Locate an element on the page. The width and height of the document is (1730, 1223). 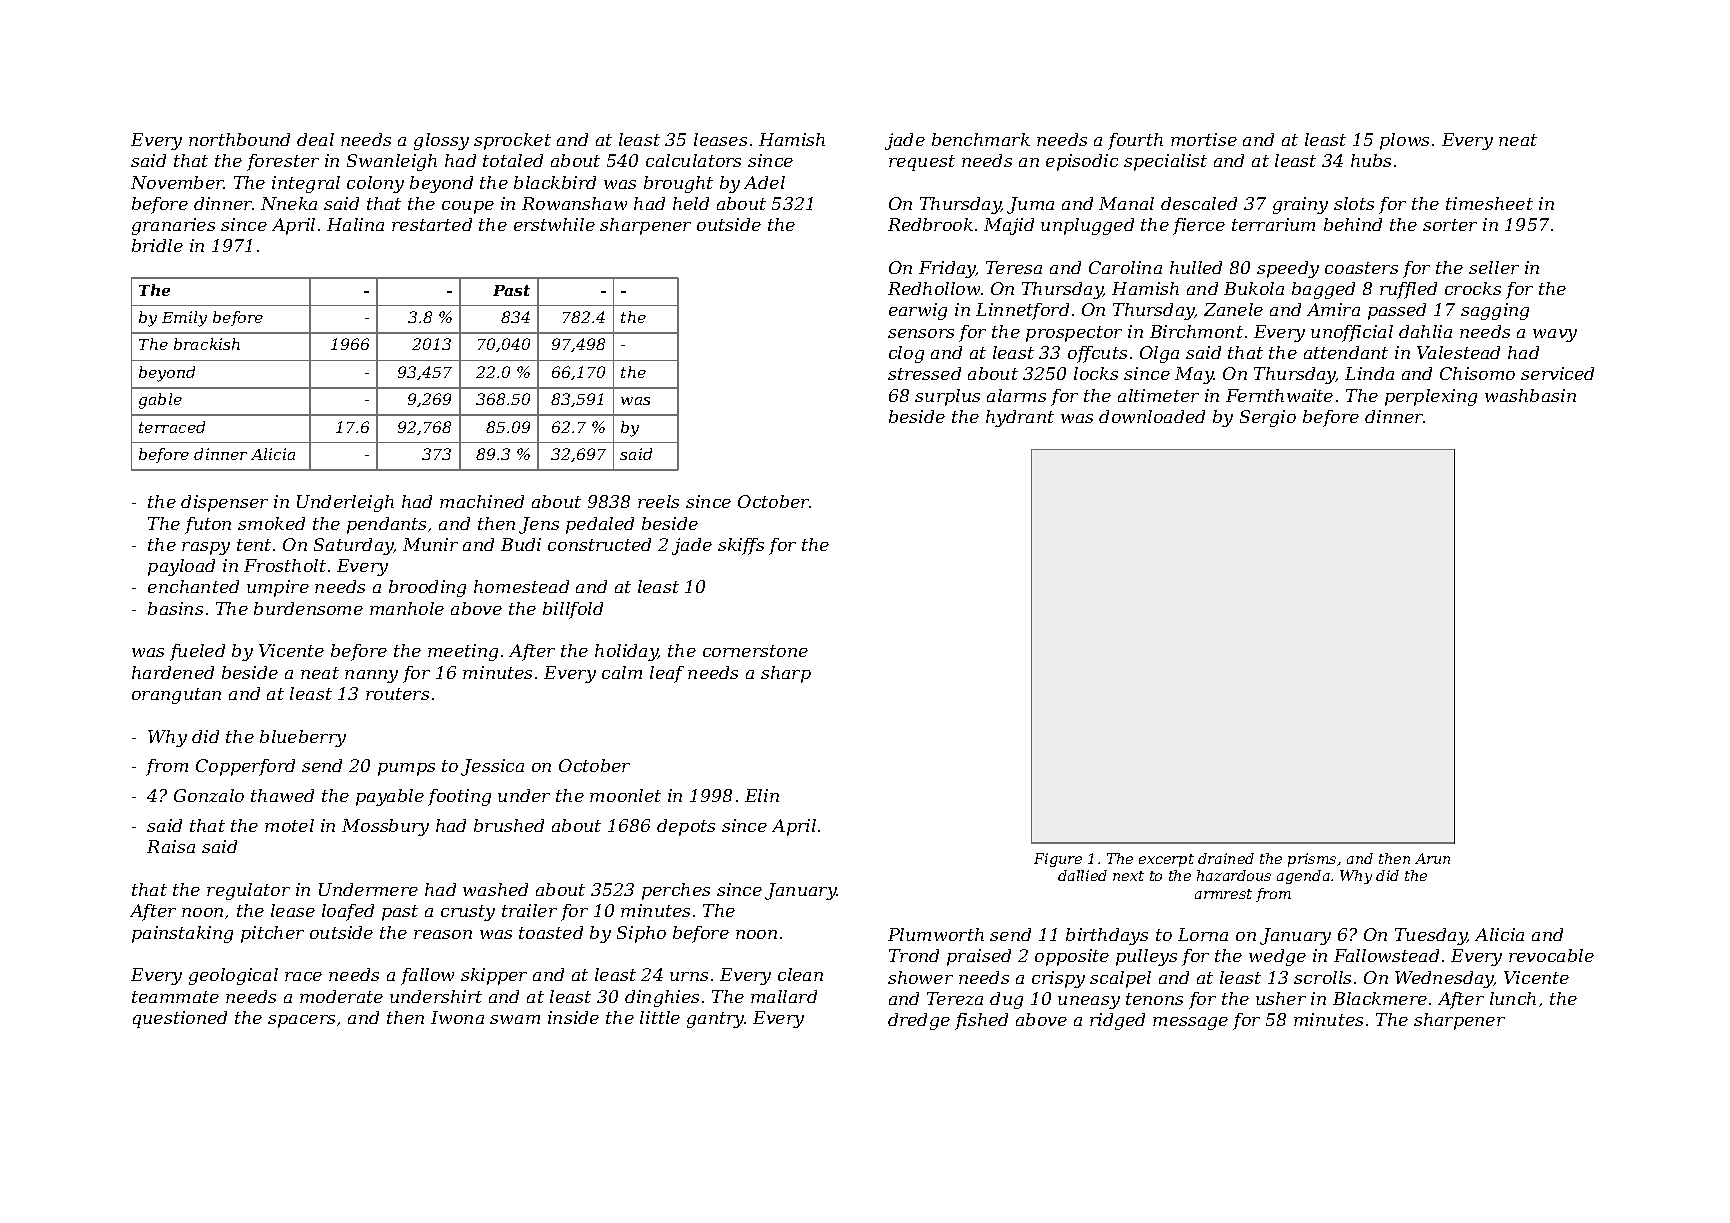
Birchmont is located at coordinates (1196, 331).
